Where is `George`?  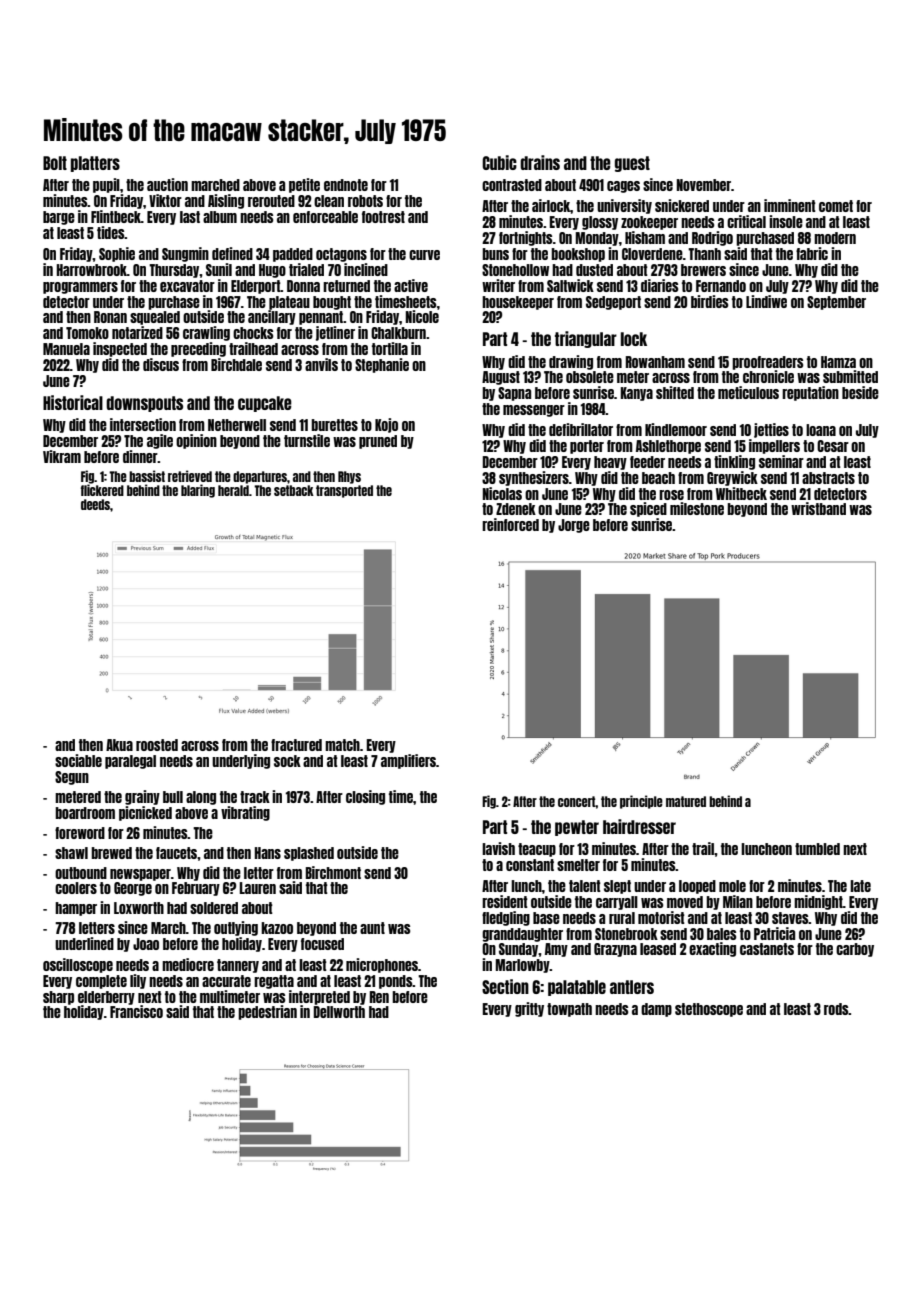
George is located at coordinates (133, 889).
